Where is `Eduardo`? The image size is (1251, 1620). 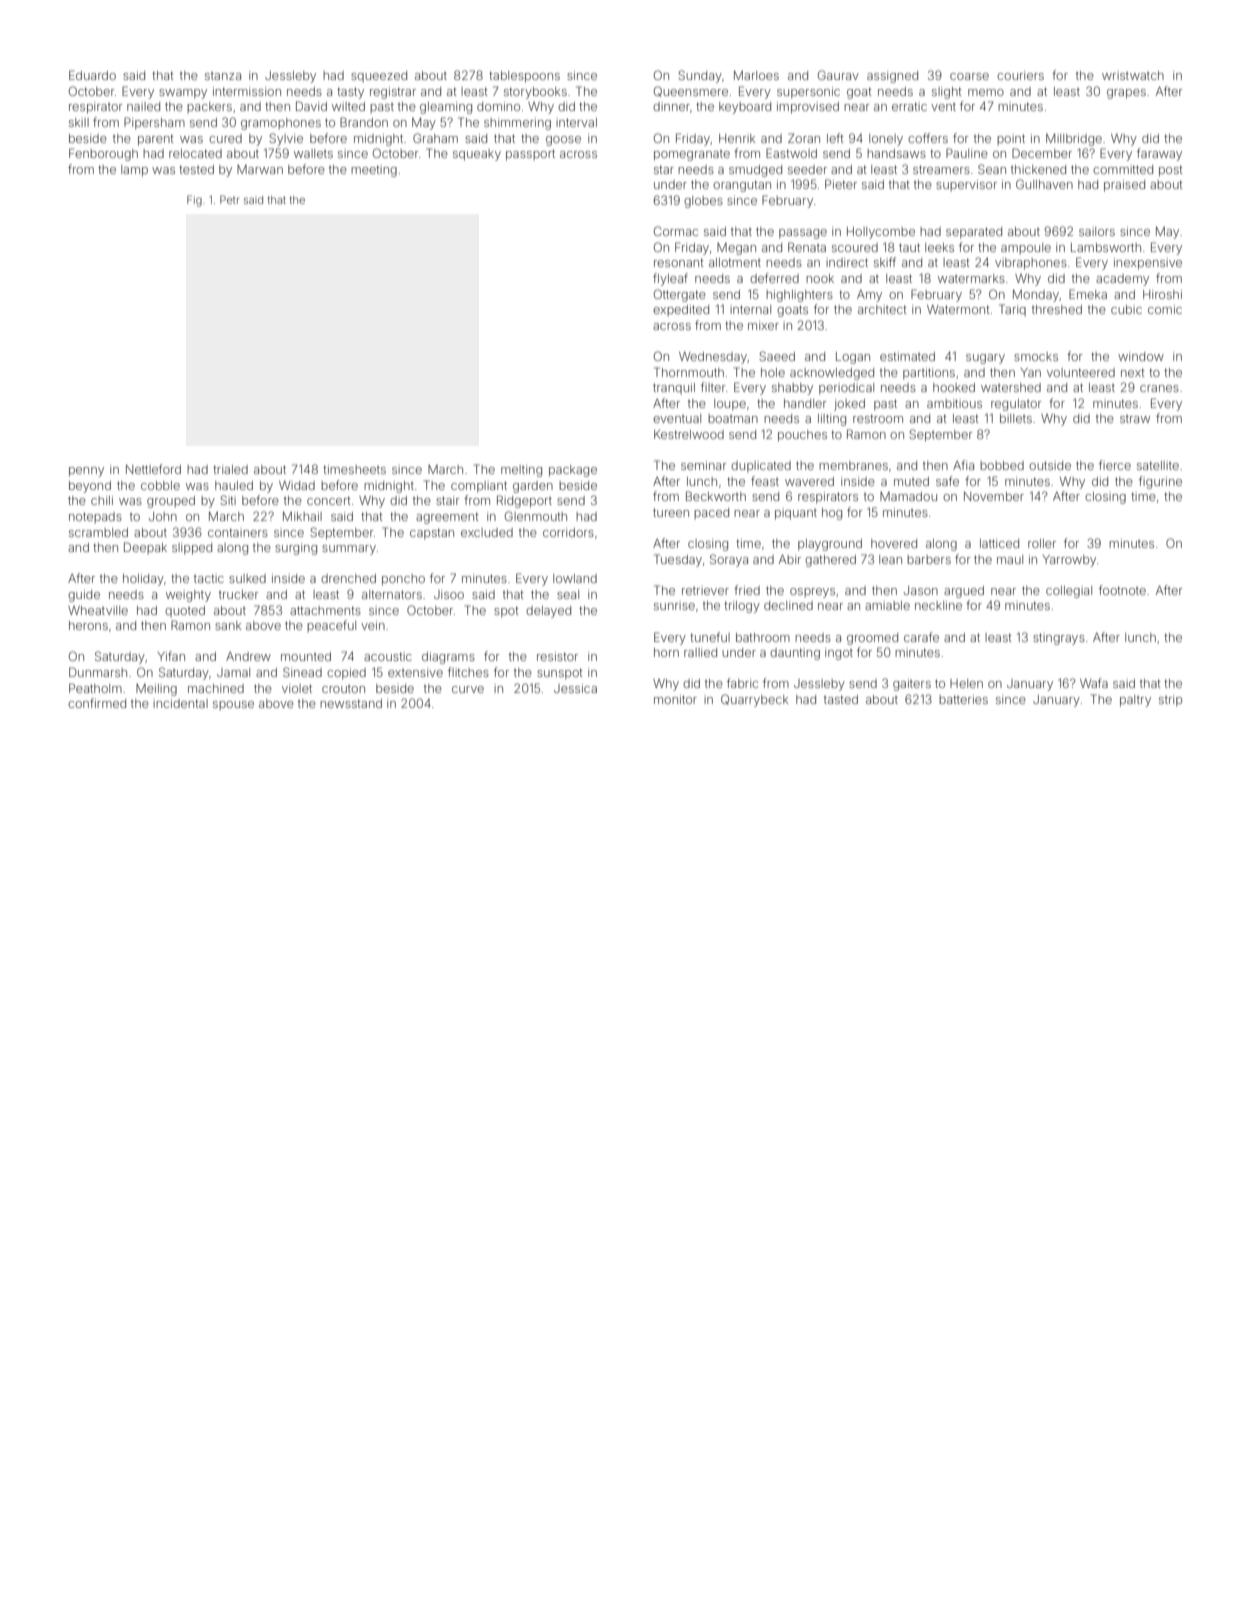 Eduardo is located at coordinates (92, 75).
